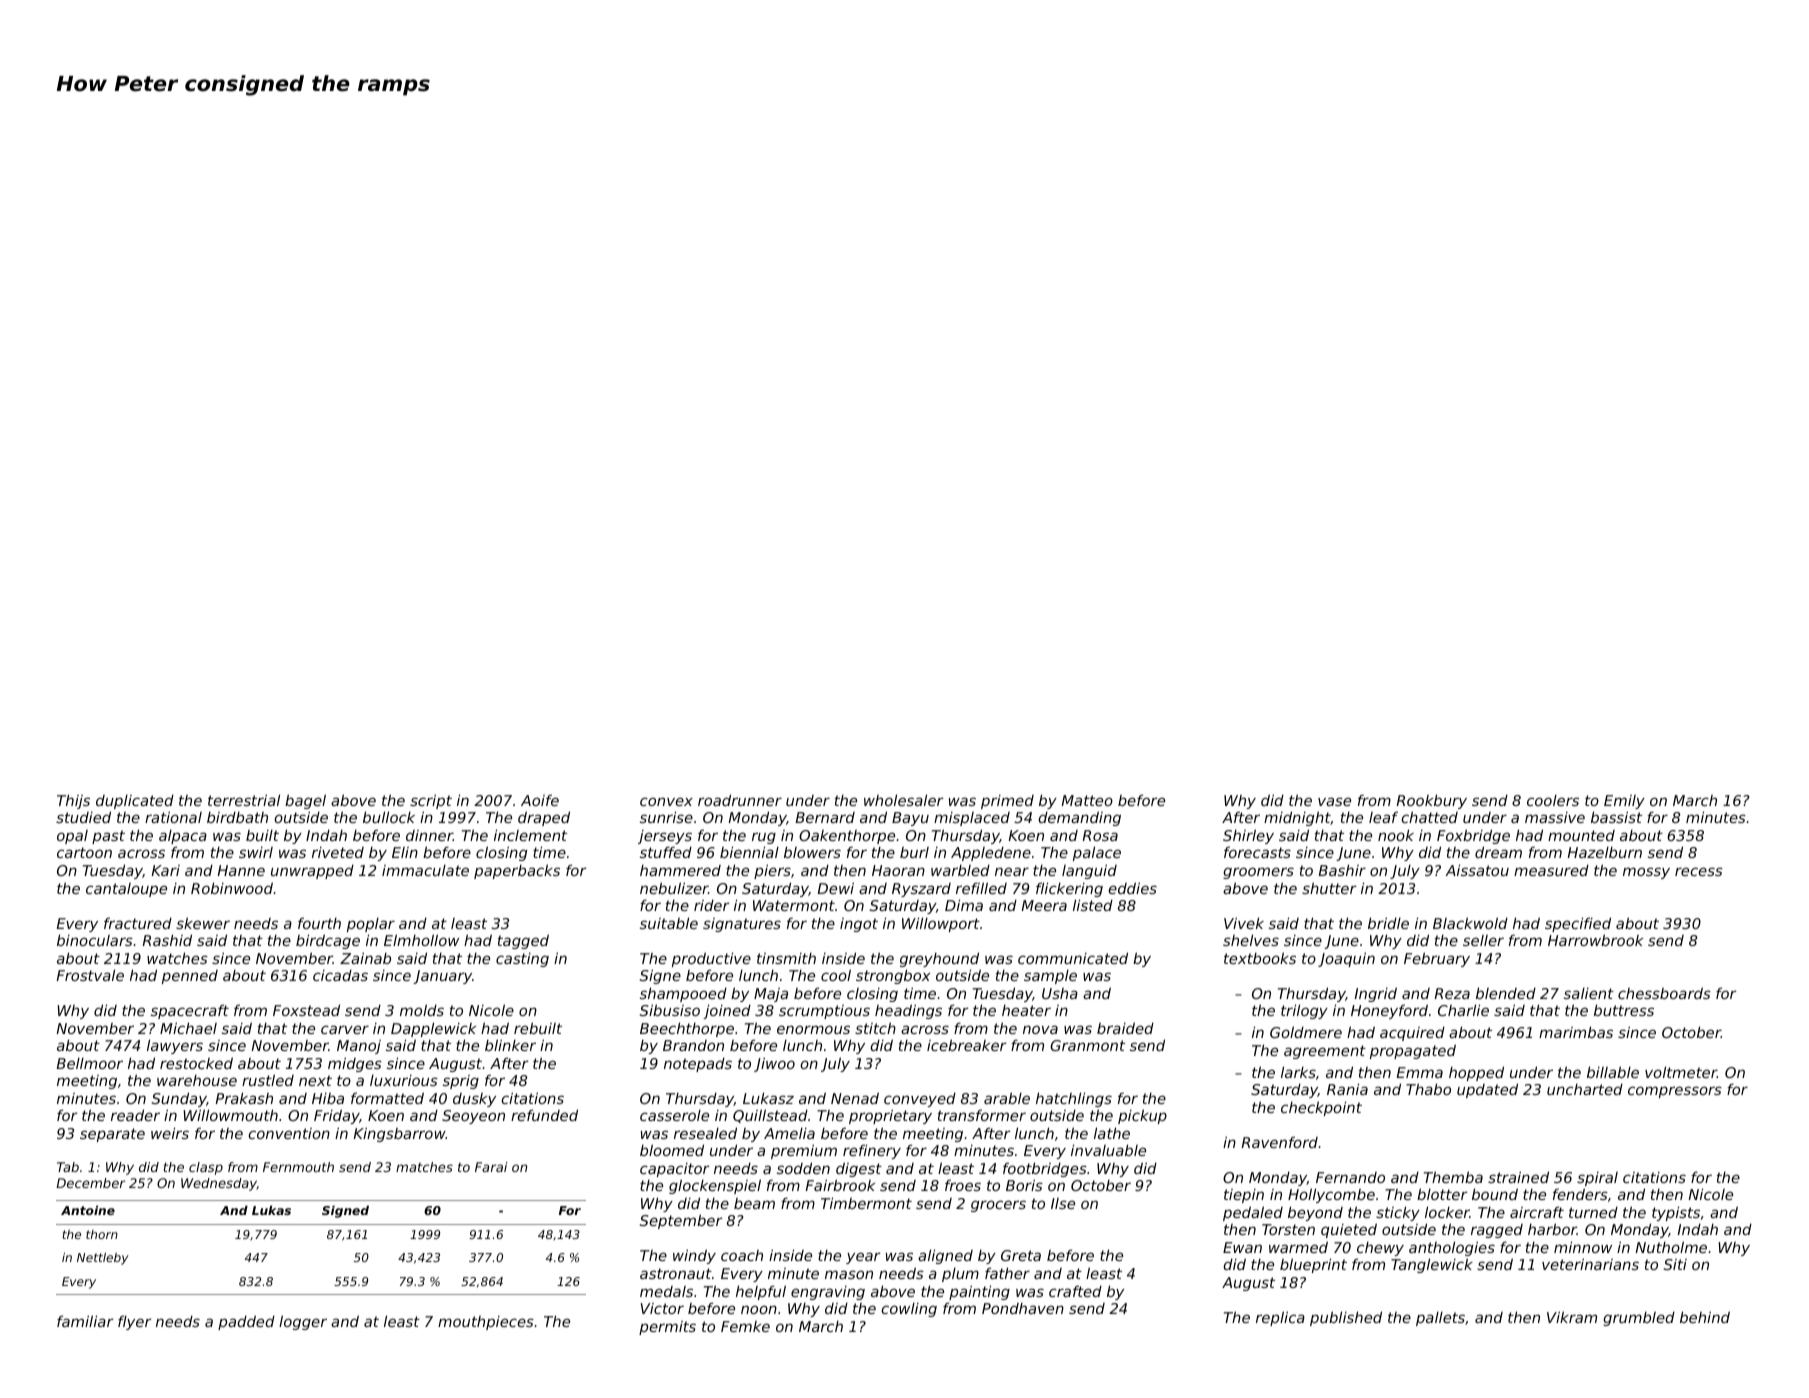 The width and height of the image is (1809, 1398). What do you see at coordinates (183, 837) in the image?
I see `alpaca` at bounding box center [183, 837].
